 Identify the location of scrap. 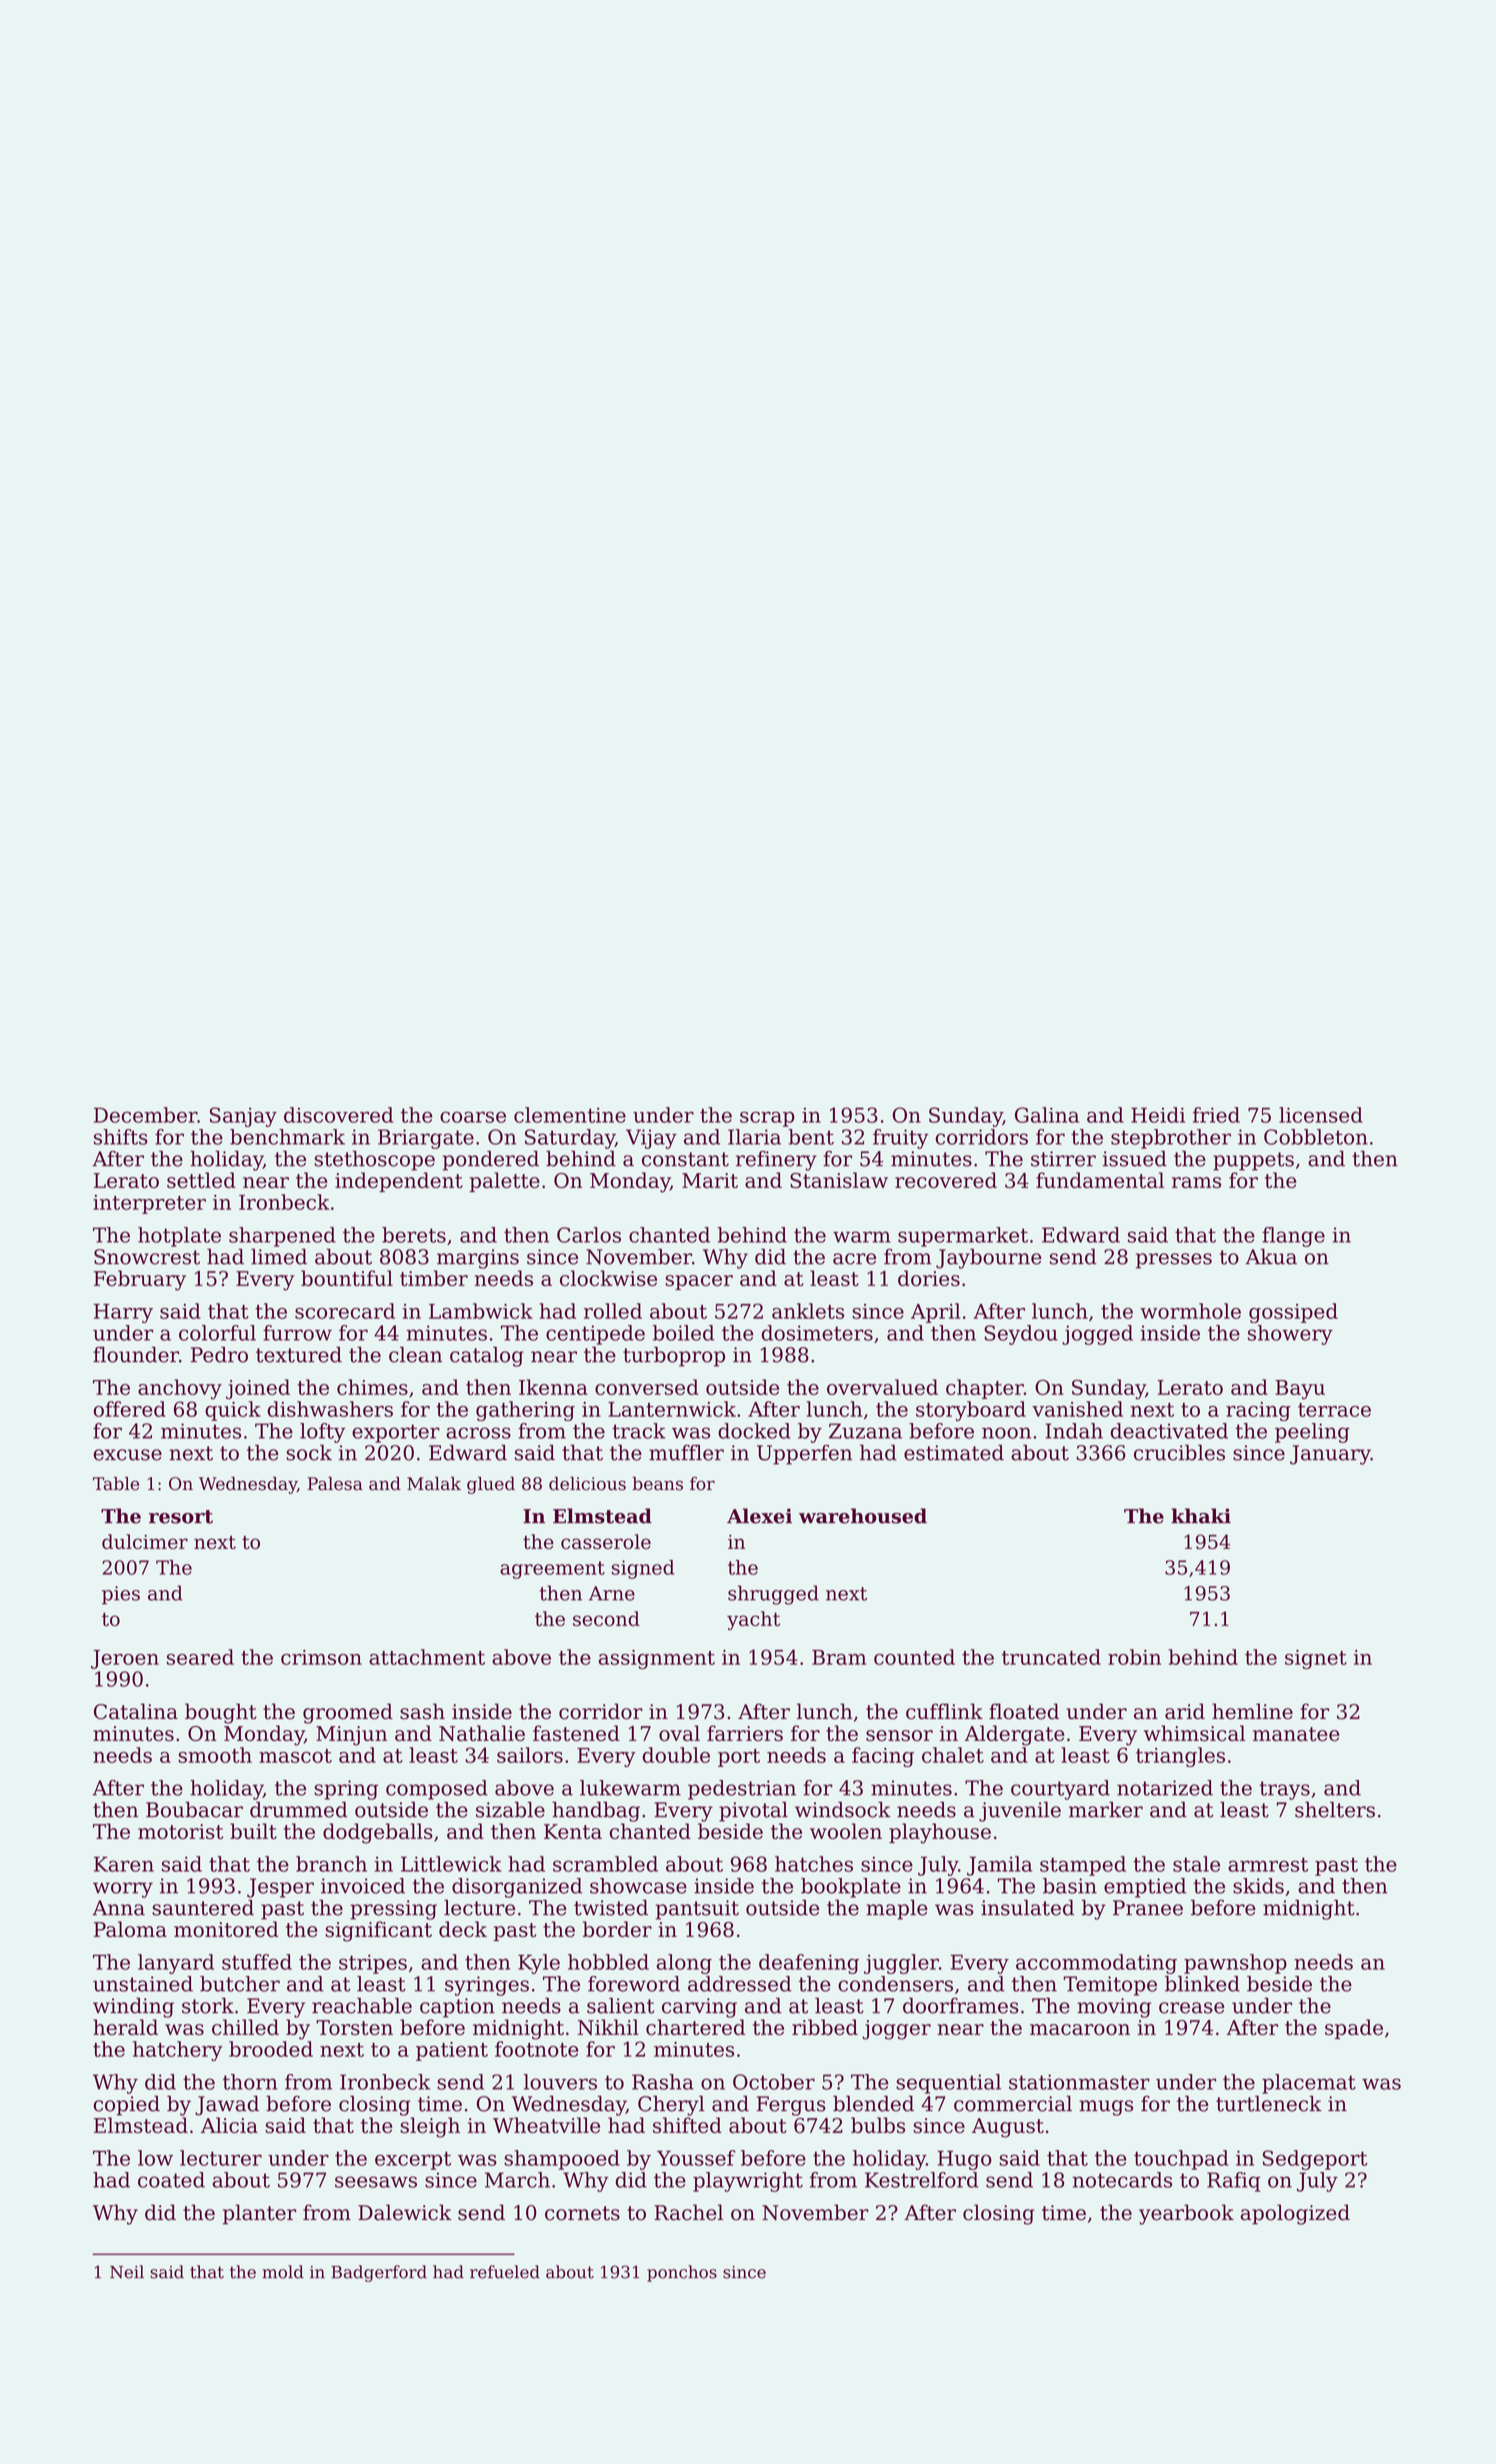
(767, 1119).
